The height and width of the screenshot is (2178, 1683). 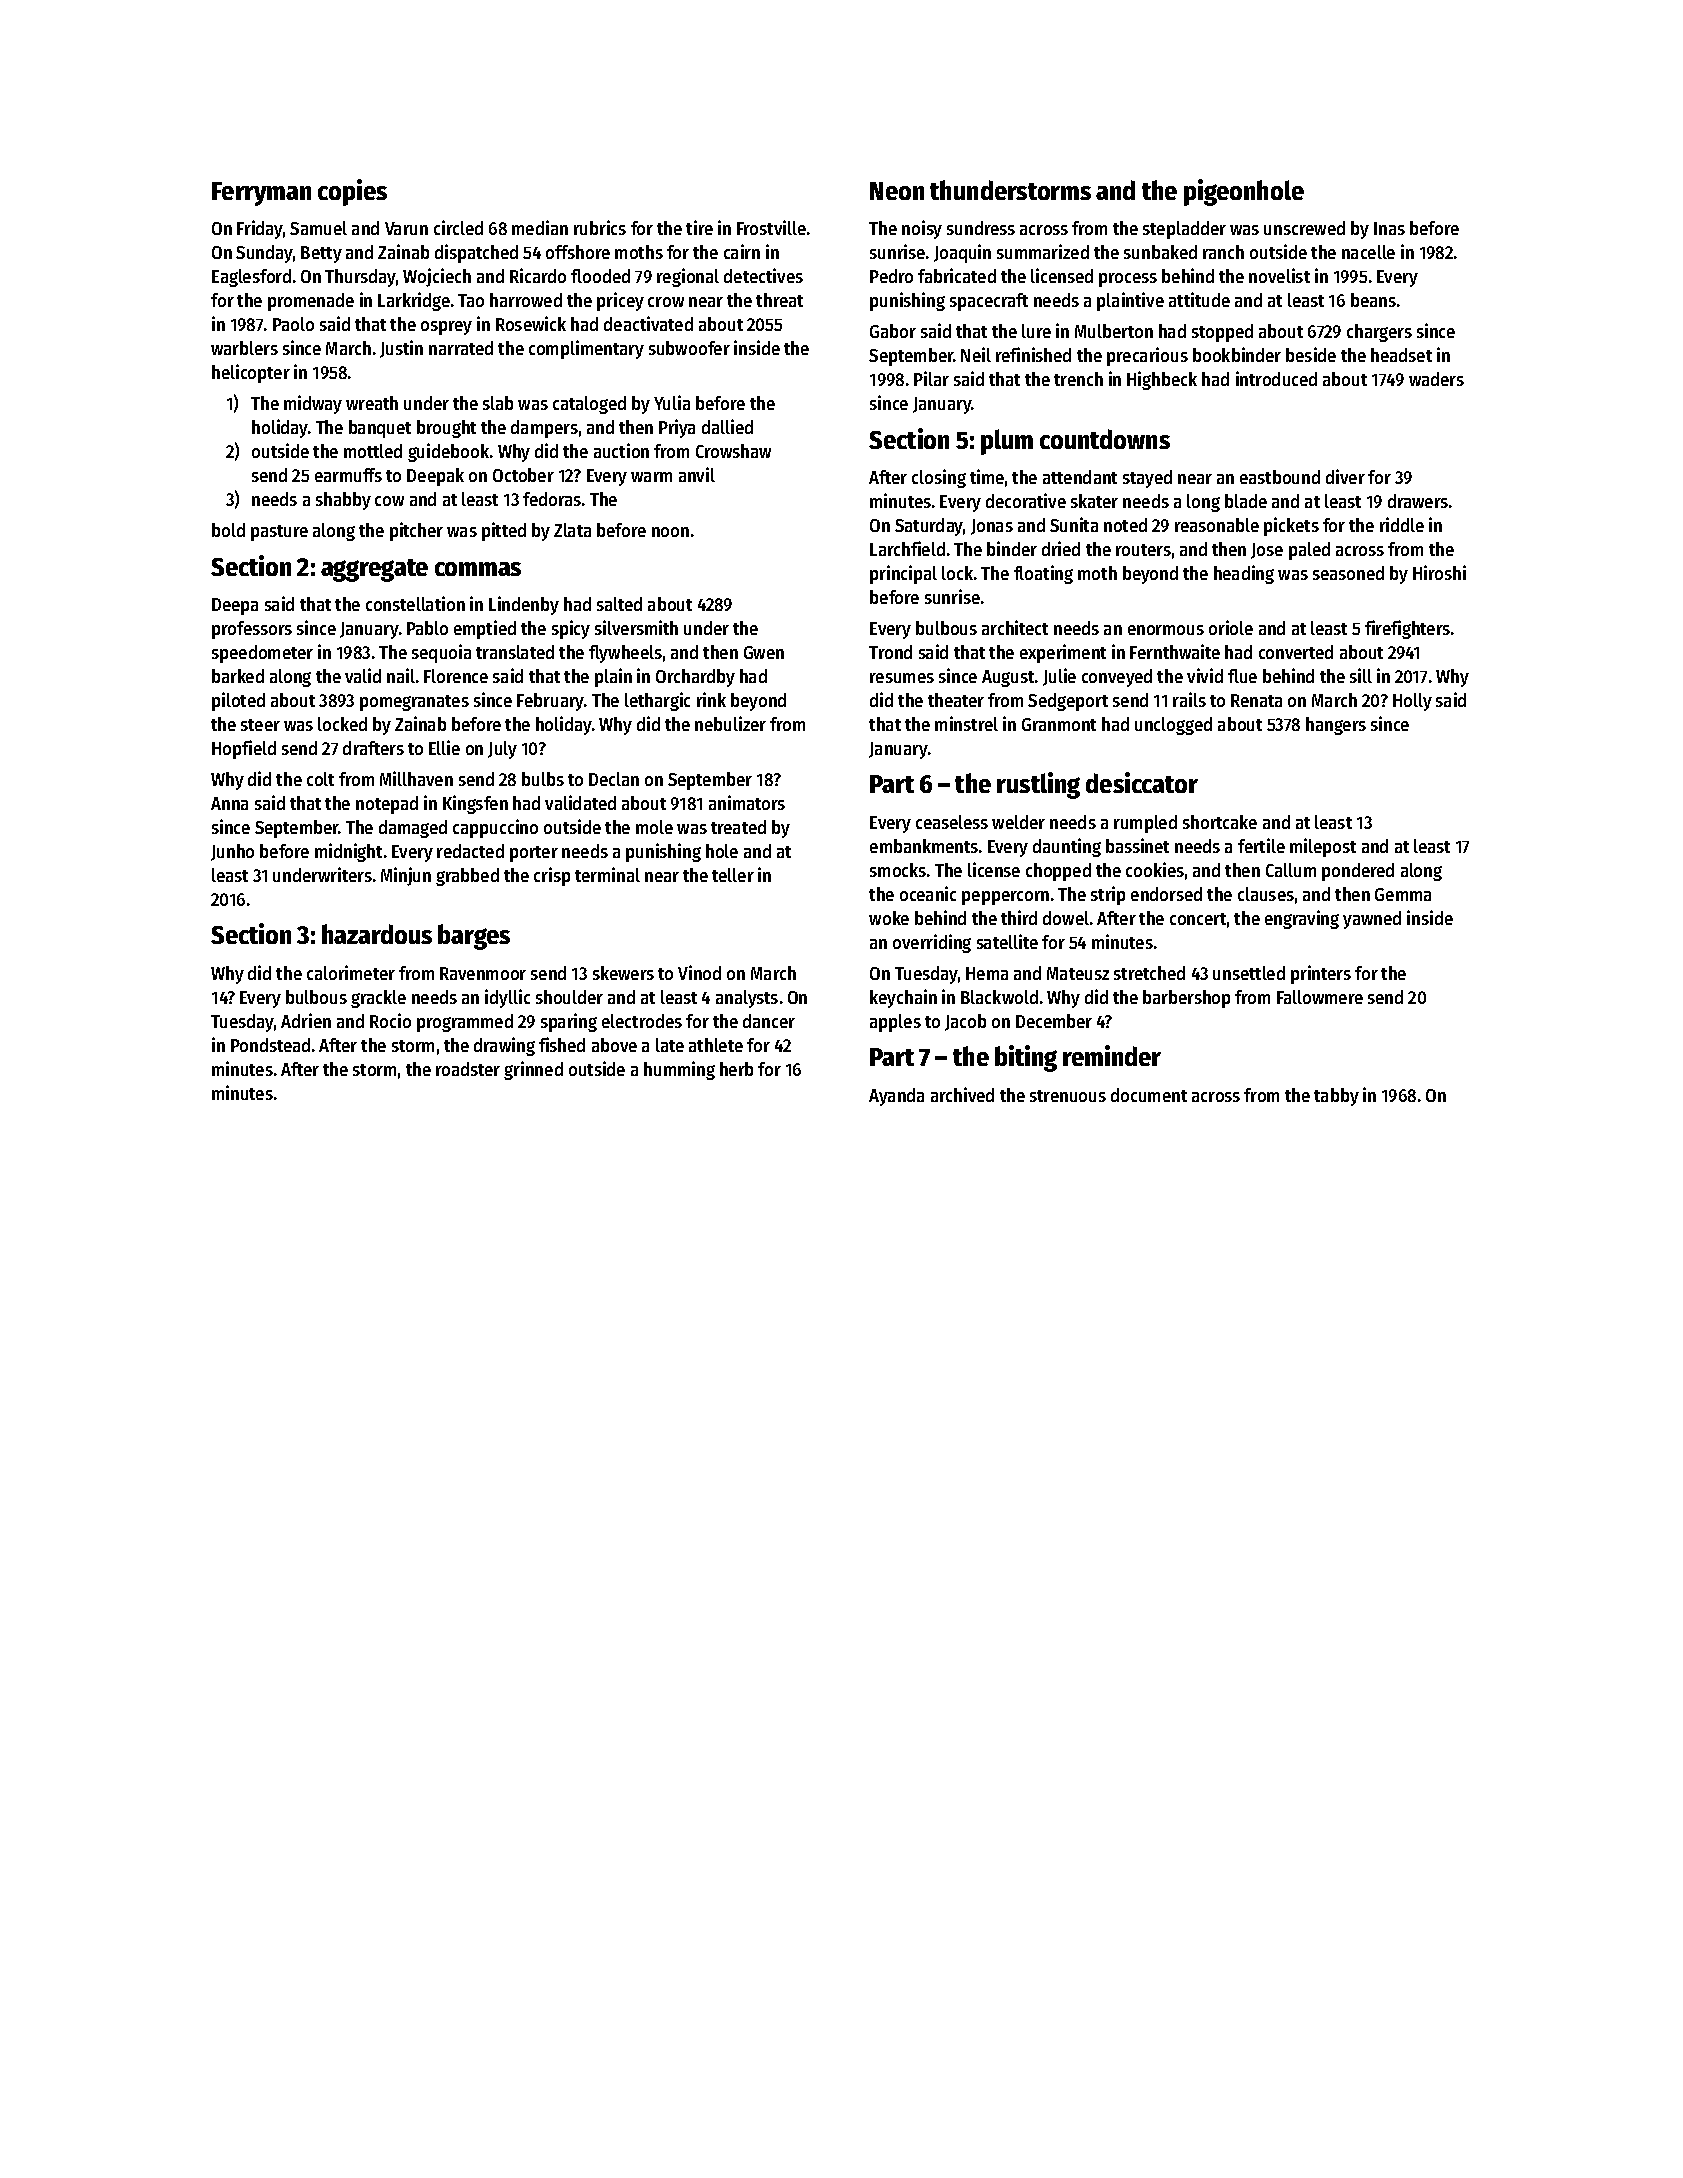 I want to click on closing, so click(x=939, y=478).
